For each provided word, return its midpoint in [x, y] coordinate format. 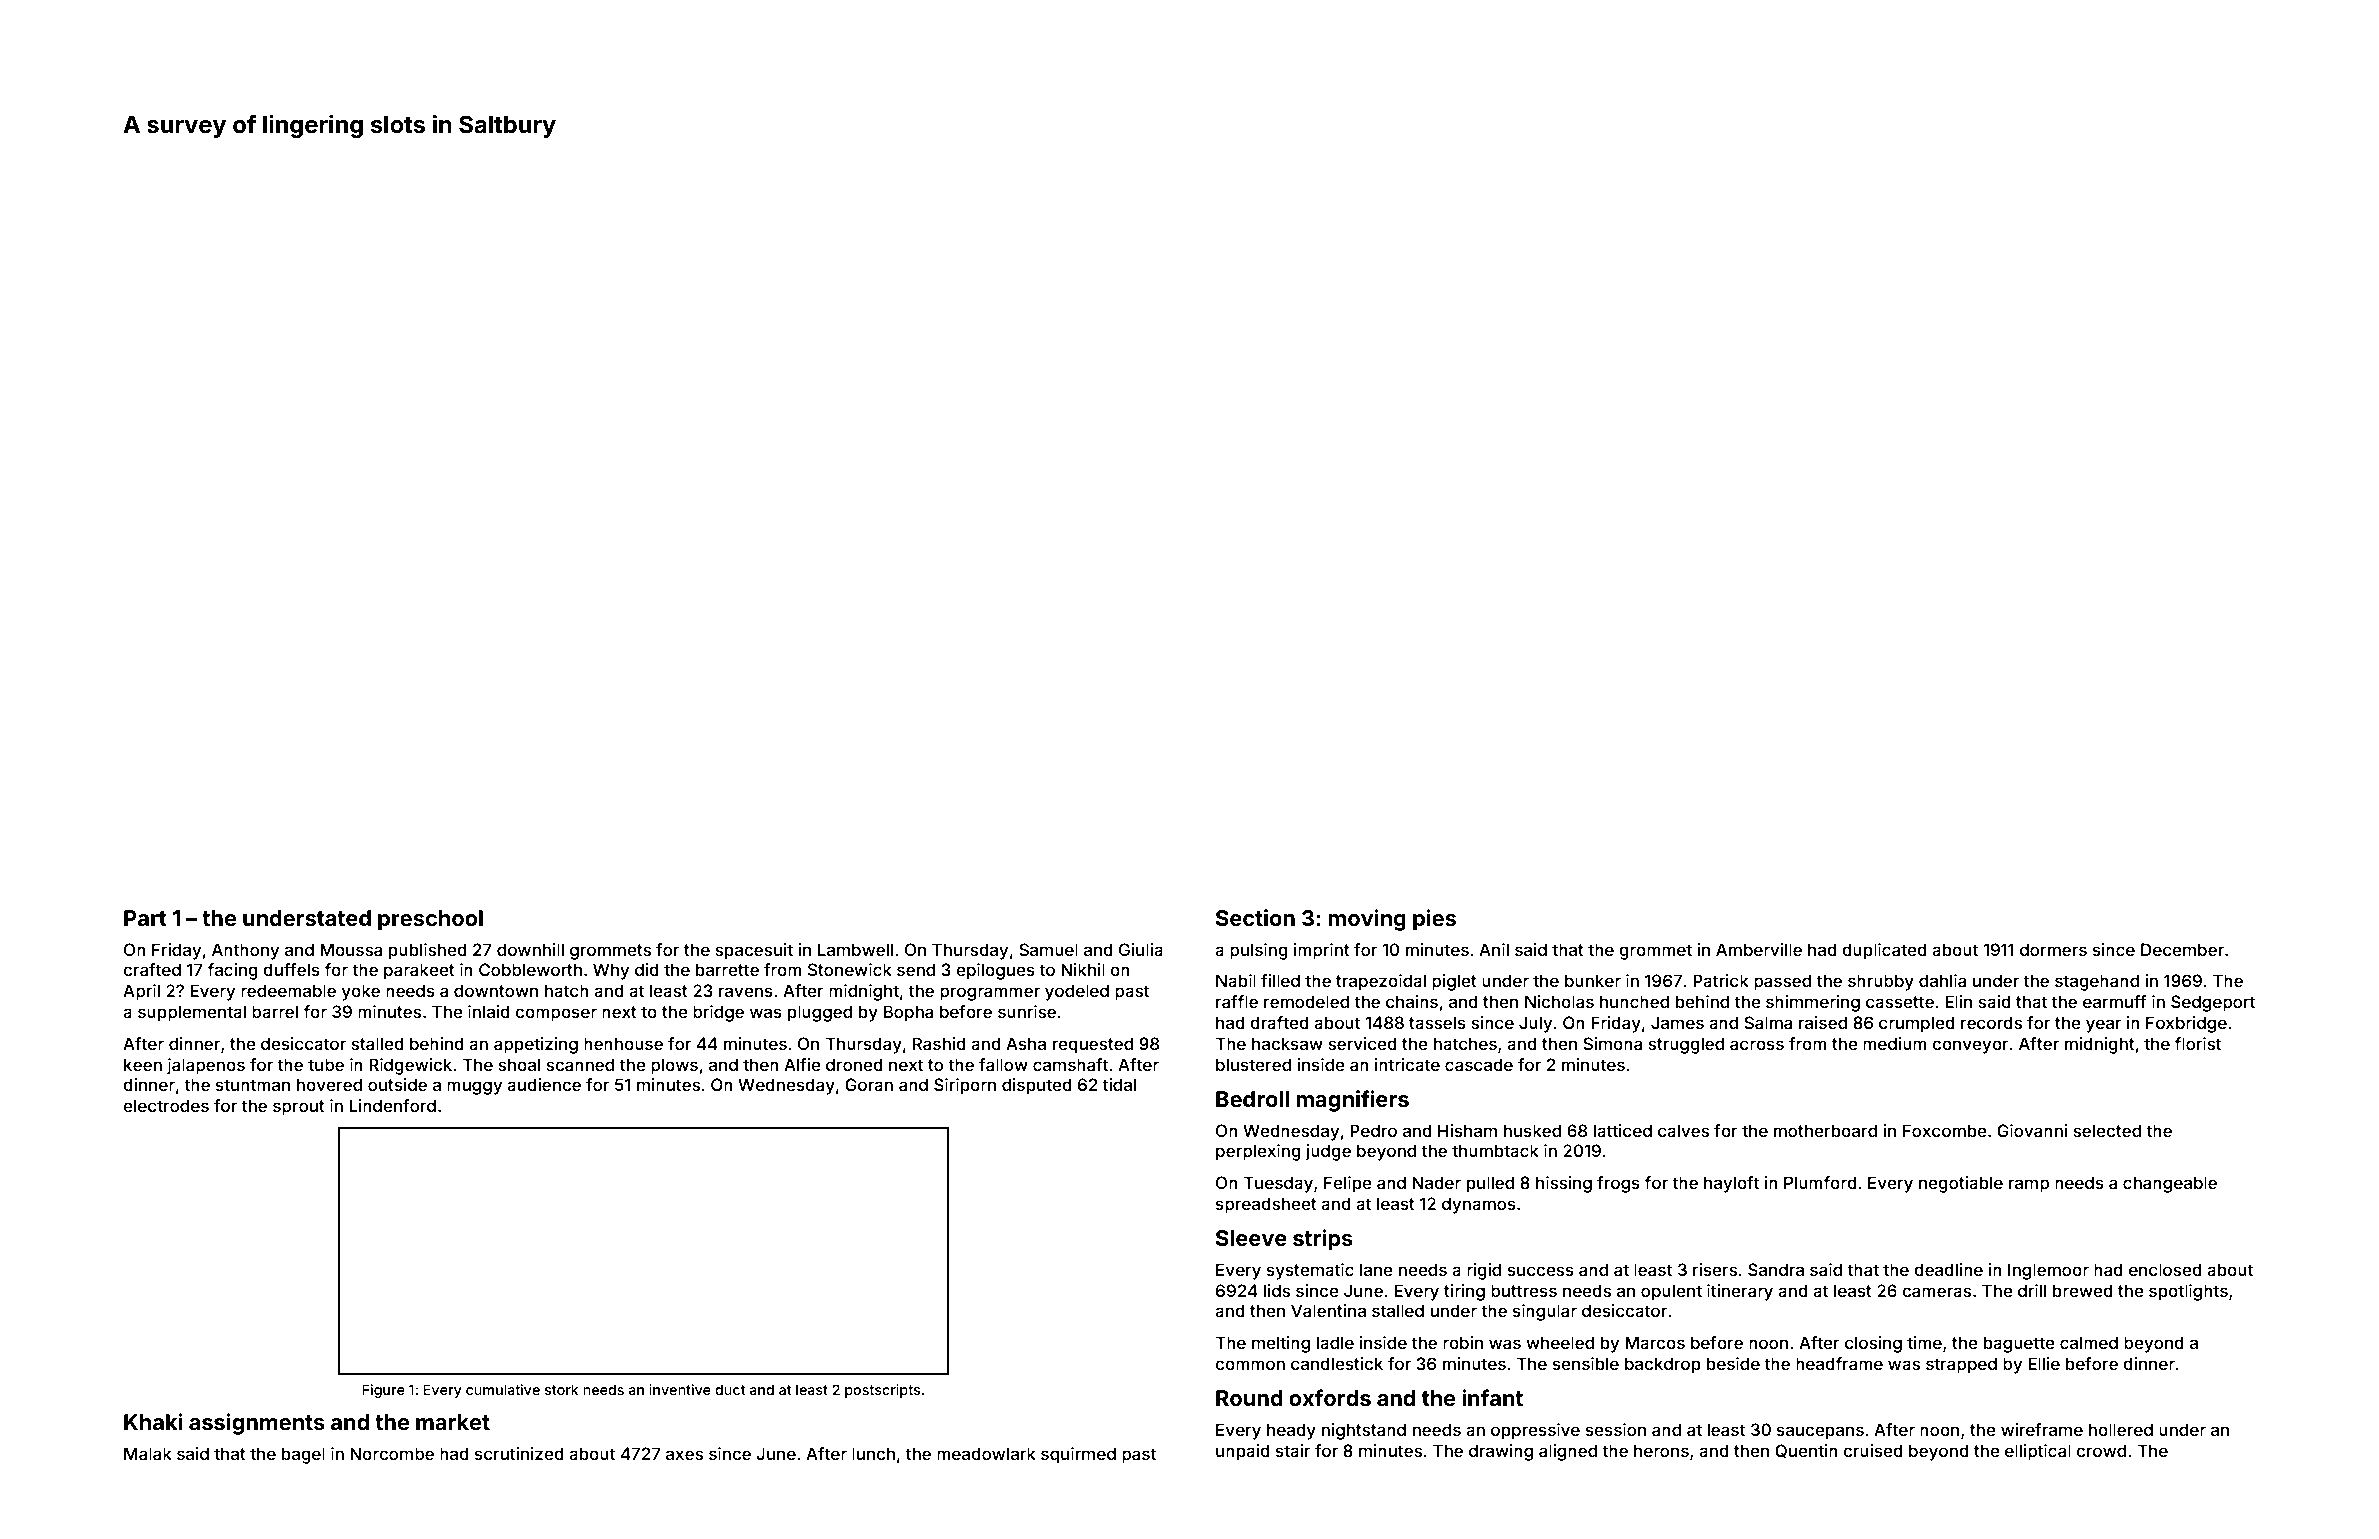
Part [145, 918]
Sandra [1776, 1269]
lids [1277, 1290]
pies [1434, 920]
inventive [680, 1389]
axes [684, 1455]
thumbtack [1495, 1150]
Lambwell [855, 949]
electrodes [166, 1105]
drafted [1279, 1022]
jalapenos [206, 1066]
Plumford [1820, 1182]
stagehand [2097, 982]
